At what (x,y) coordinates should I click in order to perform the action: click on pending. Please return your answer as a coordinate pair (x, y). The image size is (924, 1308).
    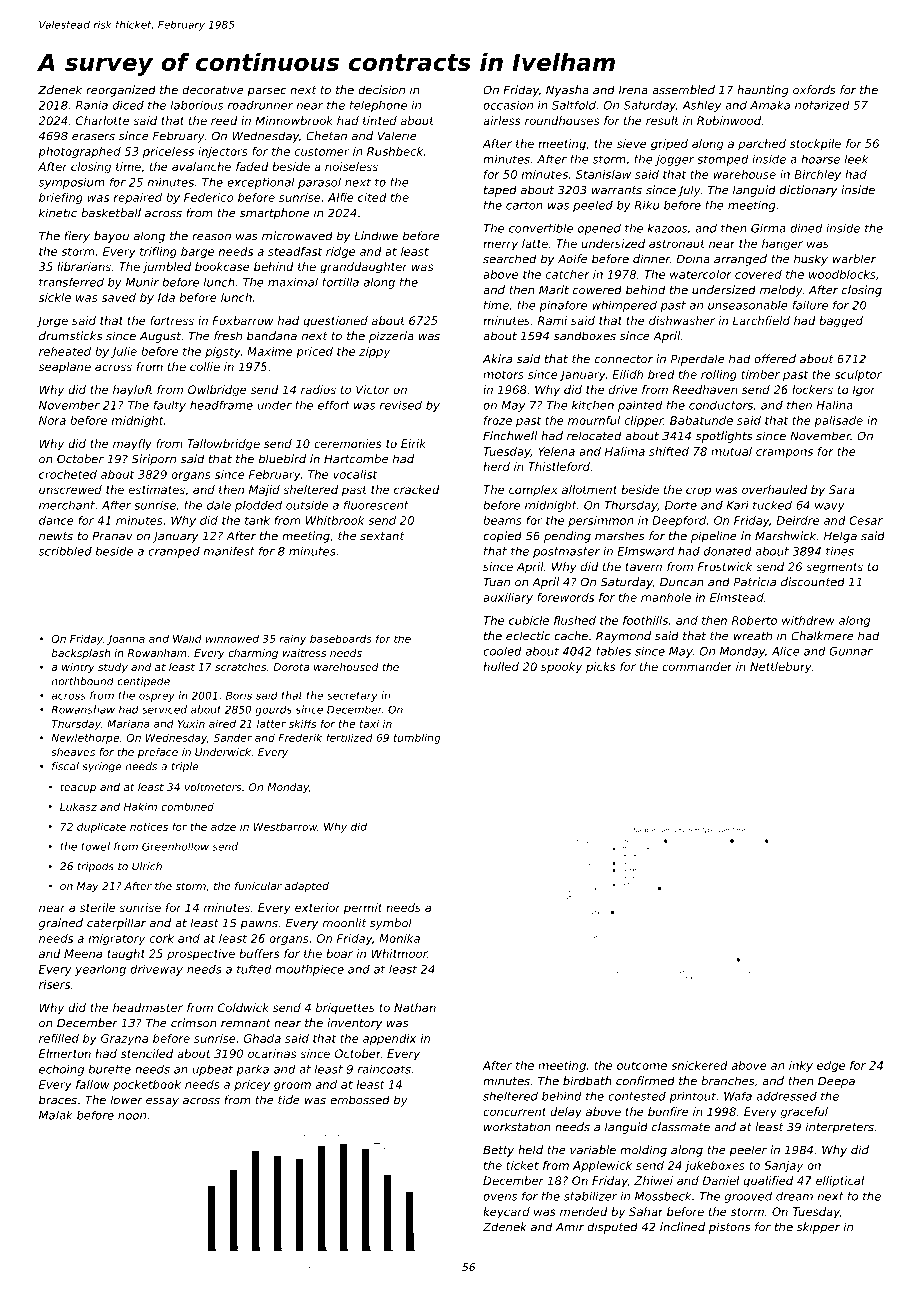
    Looking at the image, I should click on (567, 537).
